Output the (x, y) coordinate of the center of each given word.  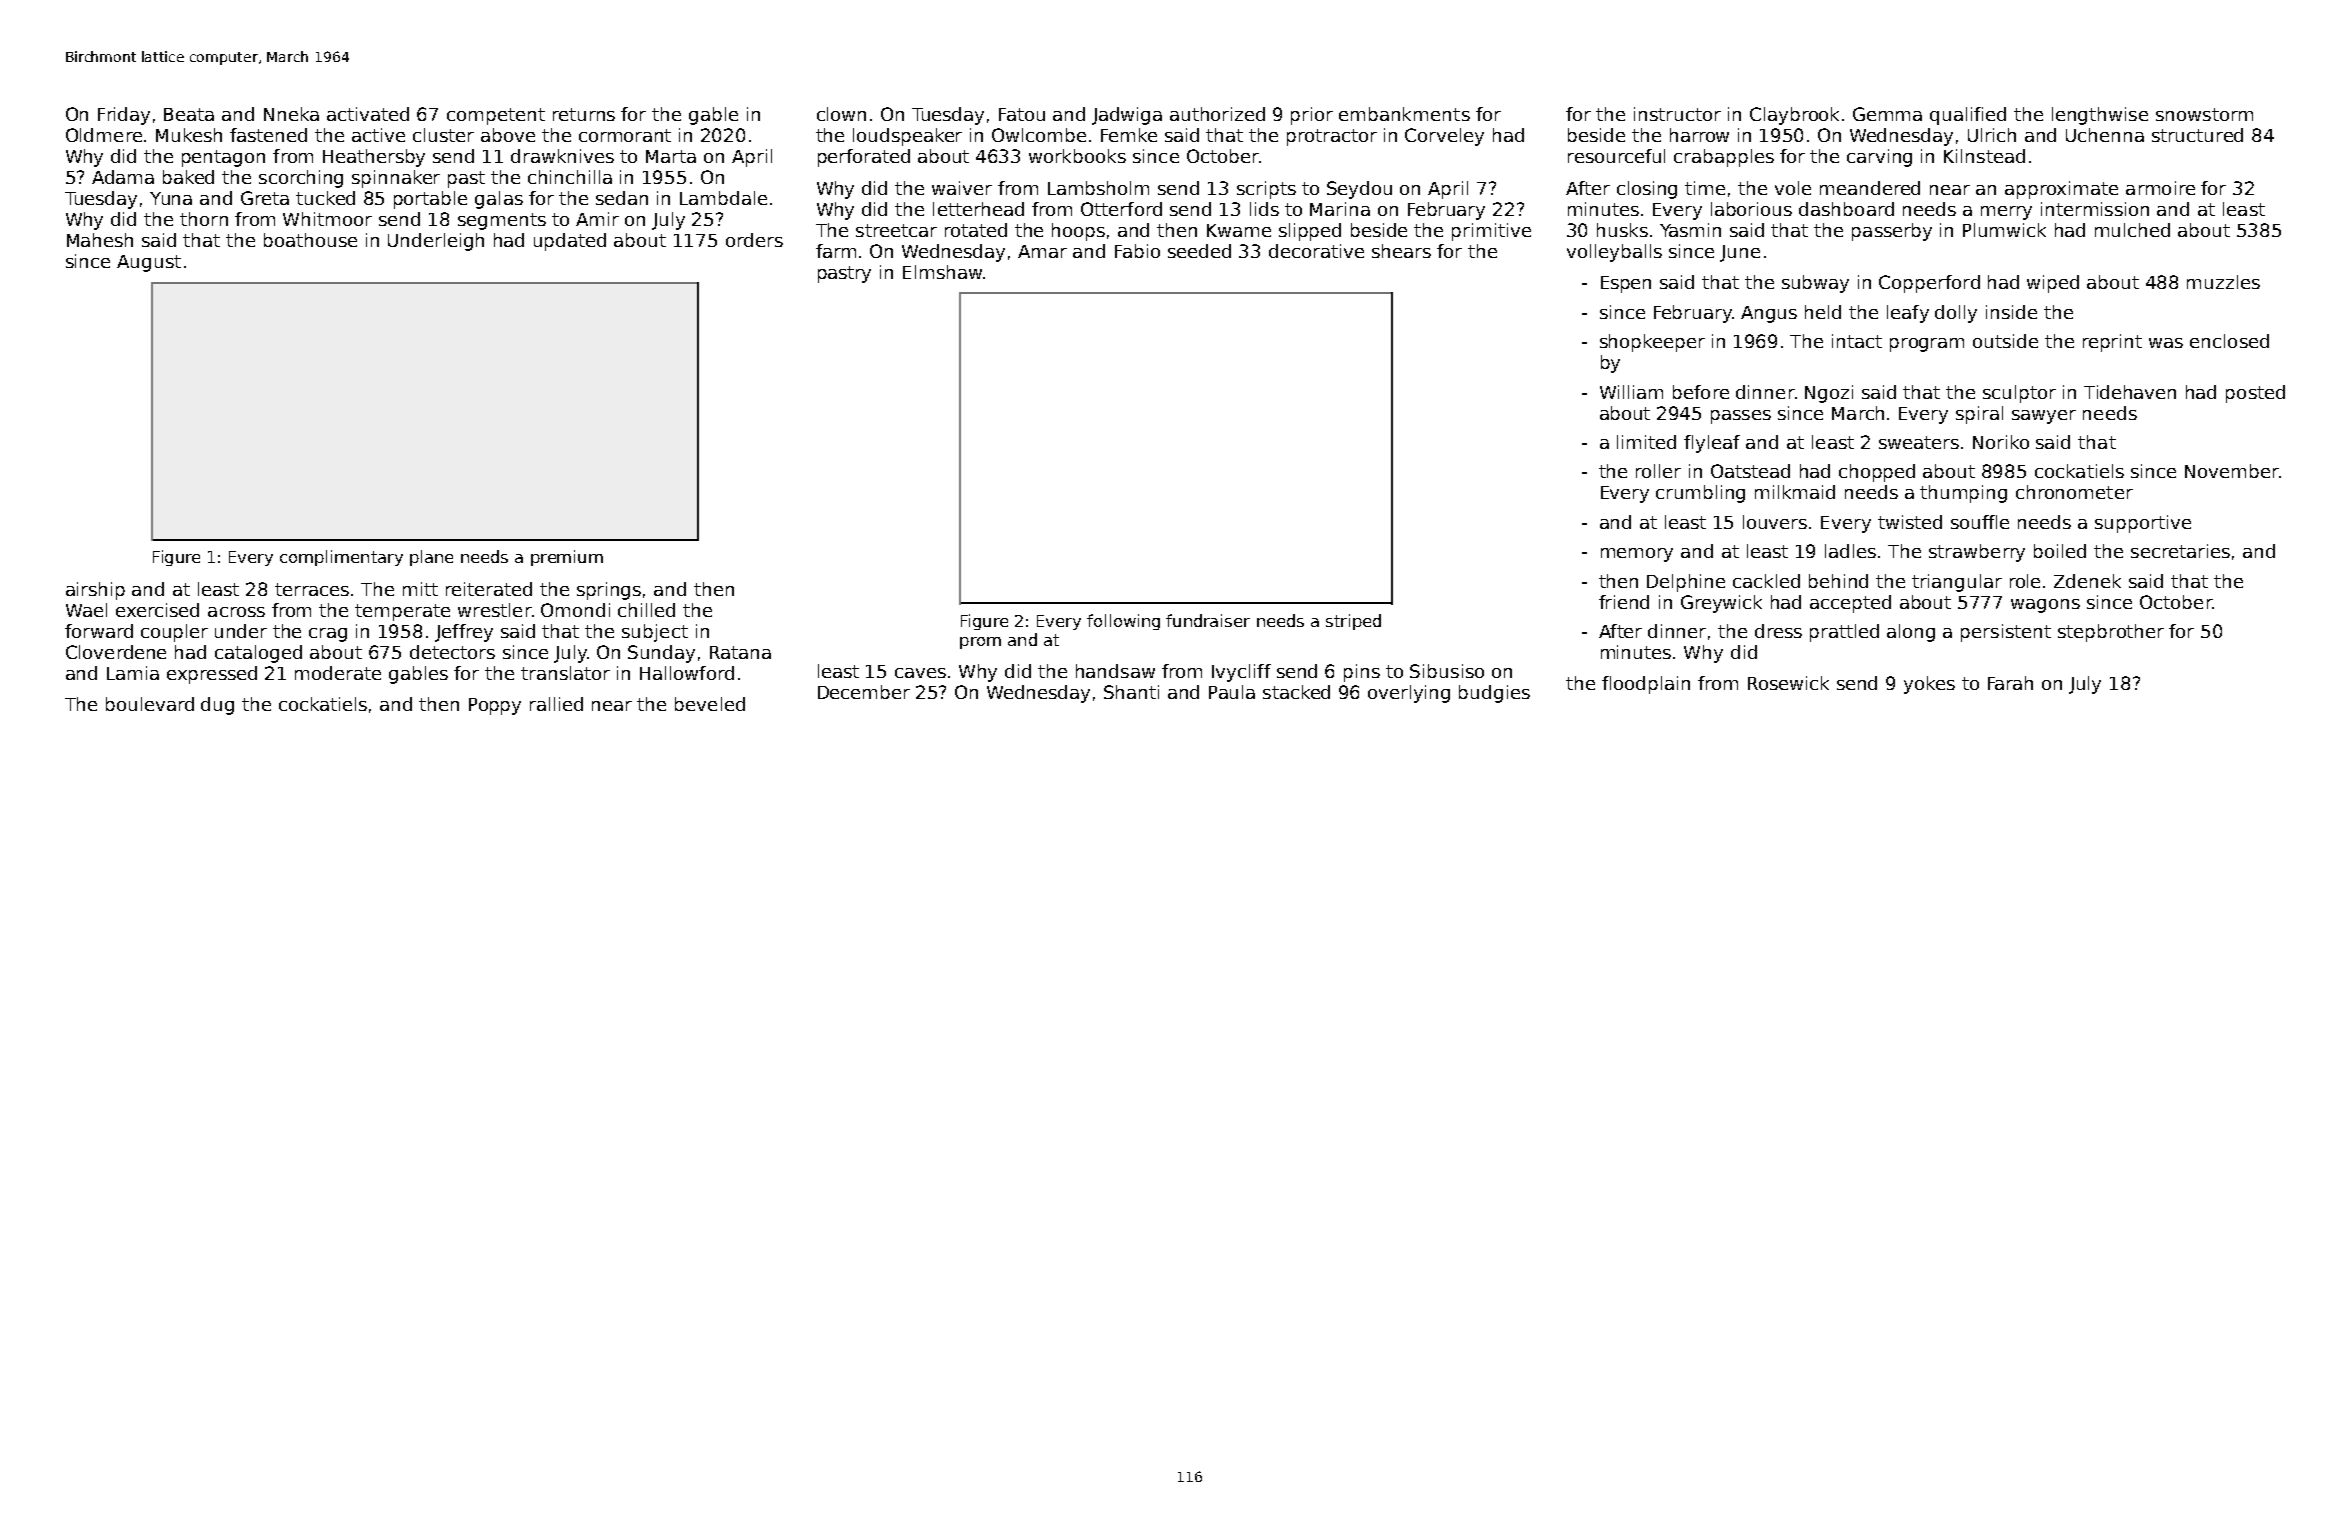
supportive (2143, 524)
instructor (1677, 114)
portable (430, 200)
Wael (86, 610)
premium (567, 558)
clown (841, 114)
